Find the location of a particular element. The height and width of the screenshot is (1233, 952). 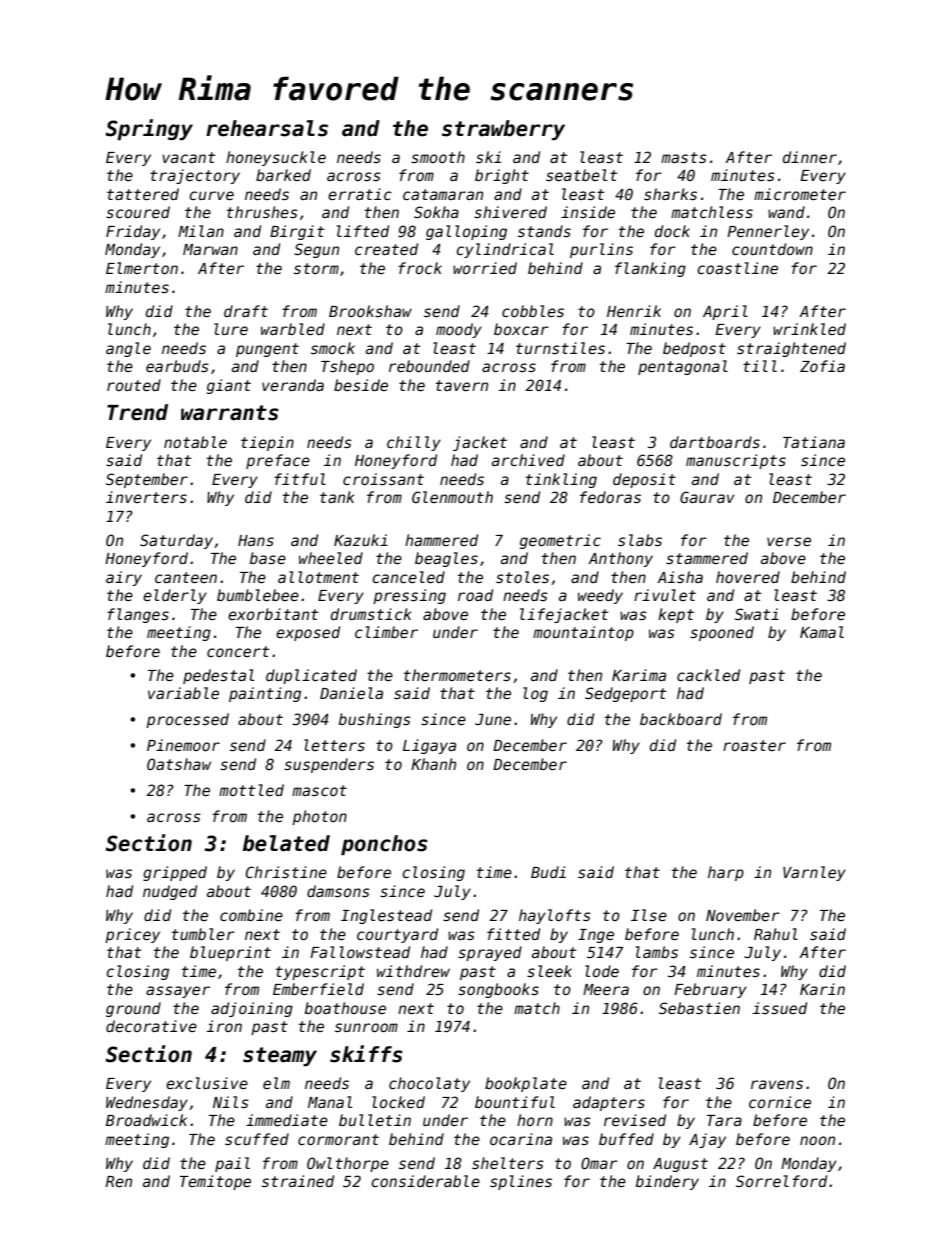

masts is located at coordinates (684, 157).
